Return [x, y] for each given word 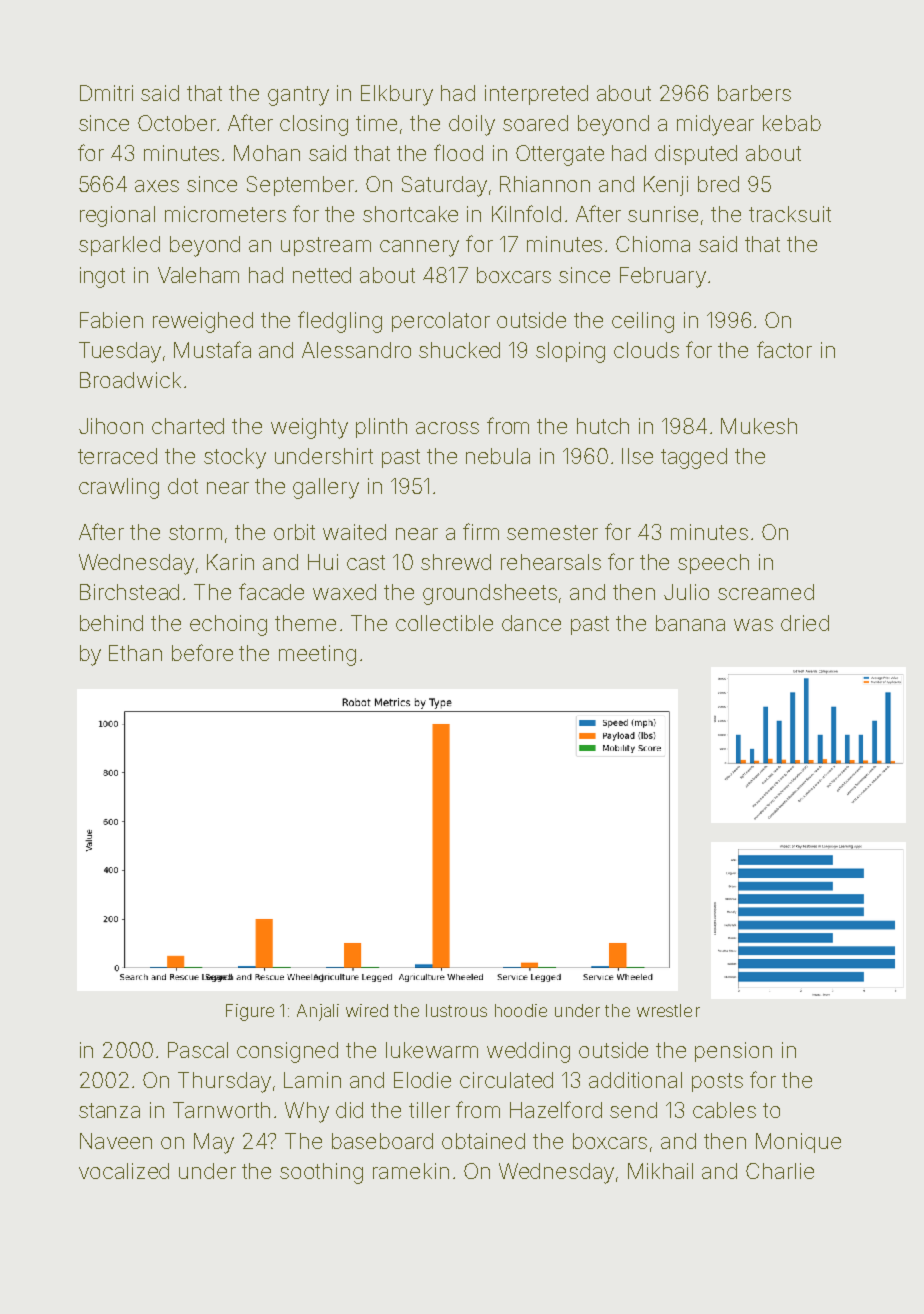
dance [531, 623]
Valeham [198, 275]
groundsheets [490, 594]
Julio [686, 592]
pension [733, 1052]
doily [472, 125]
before [202, 652]
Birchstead [129, 592]
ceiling [643, 322]
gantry [298, 96]
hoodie [521, 1010]
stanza [109, 1110]
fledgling [340, 322]
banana [690, 623]
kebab [792, 123]
